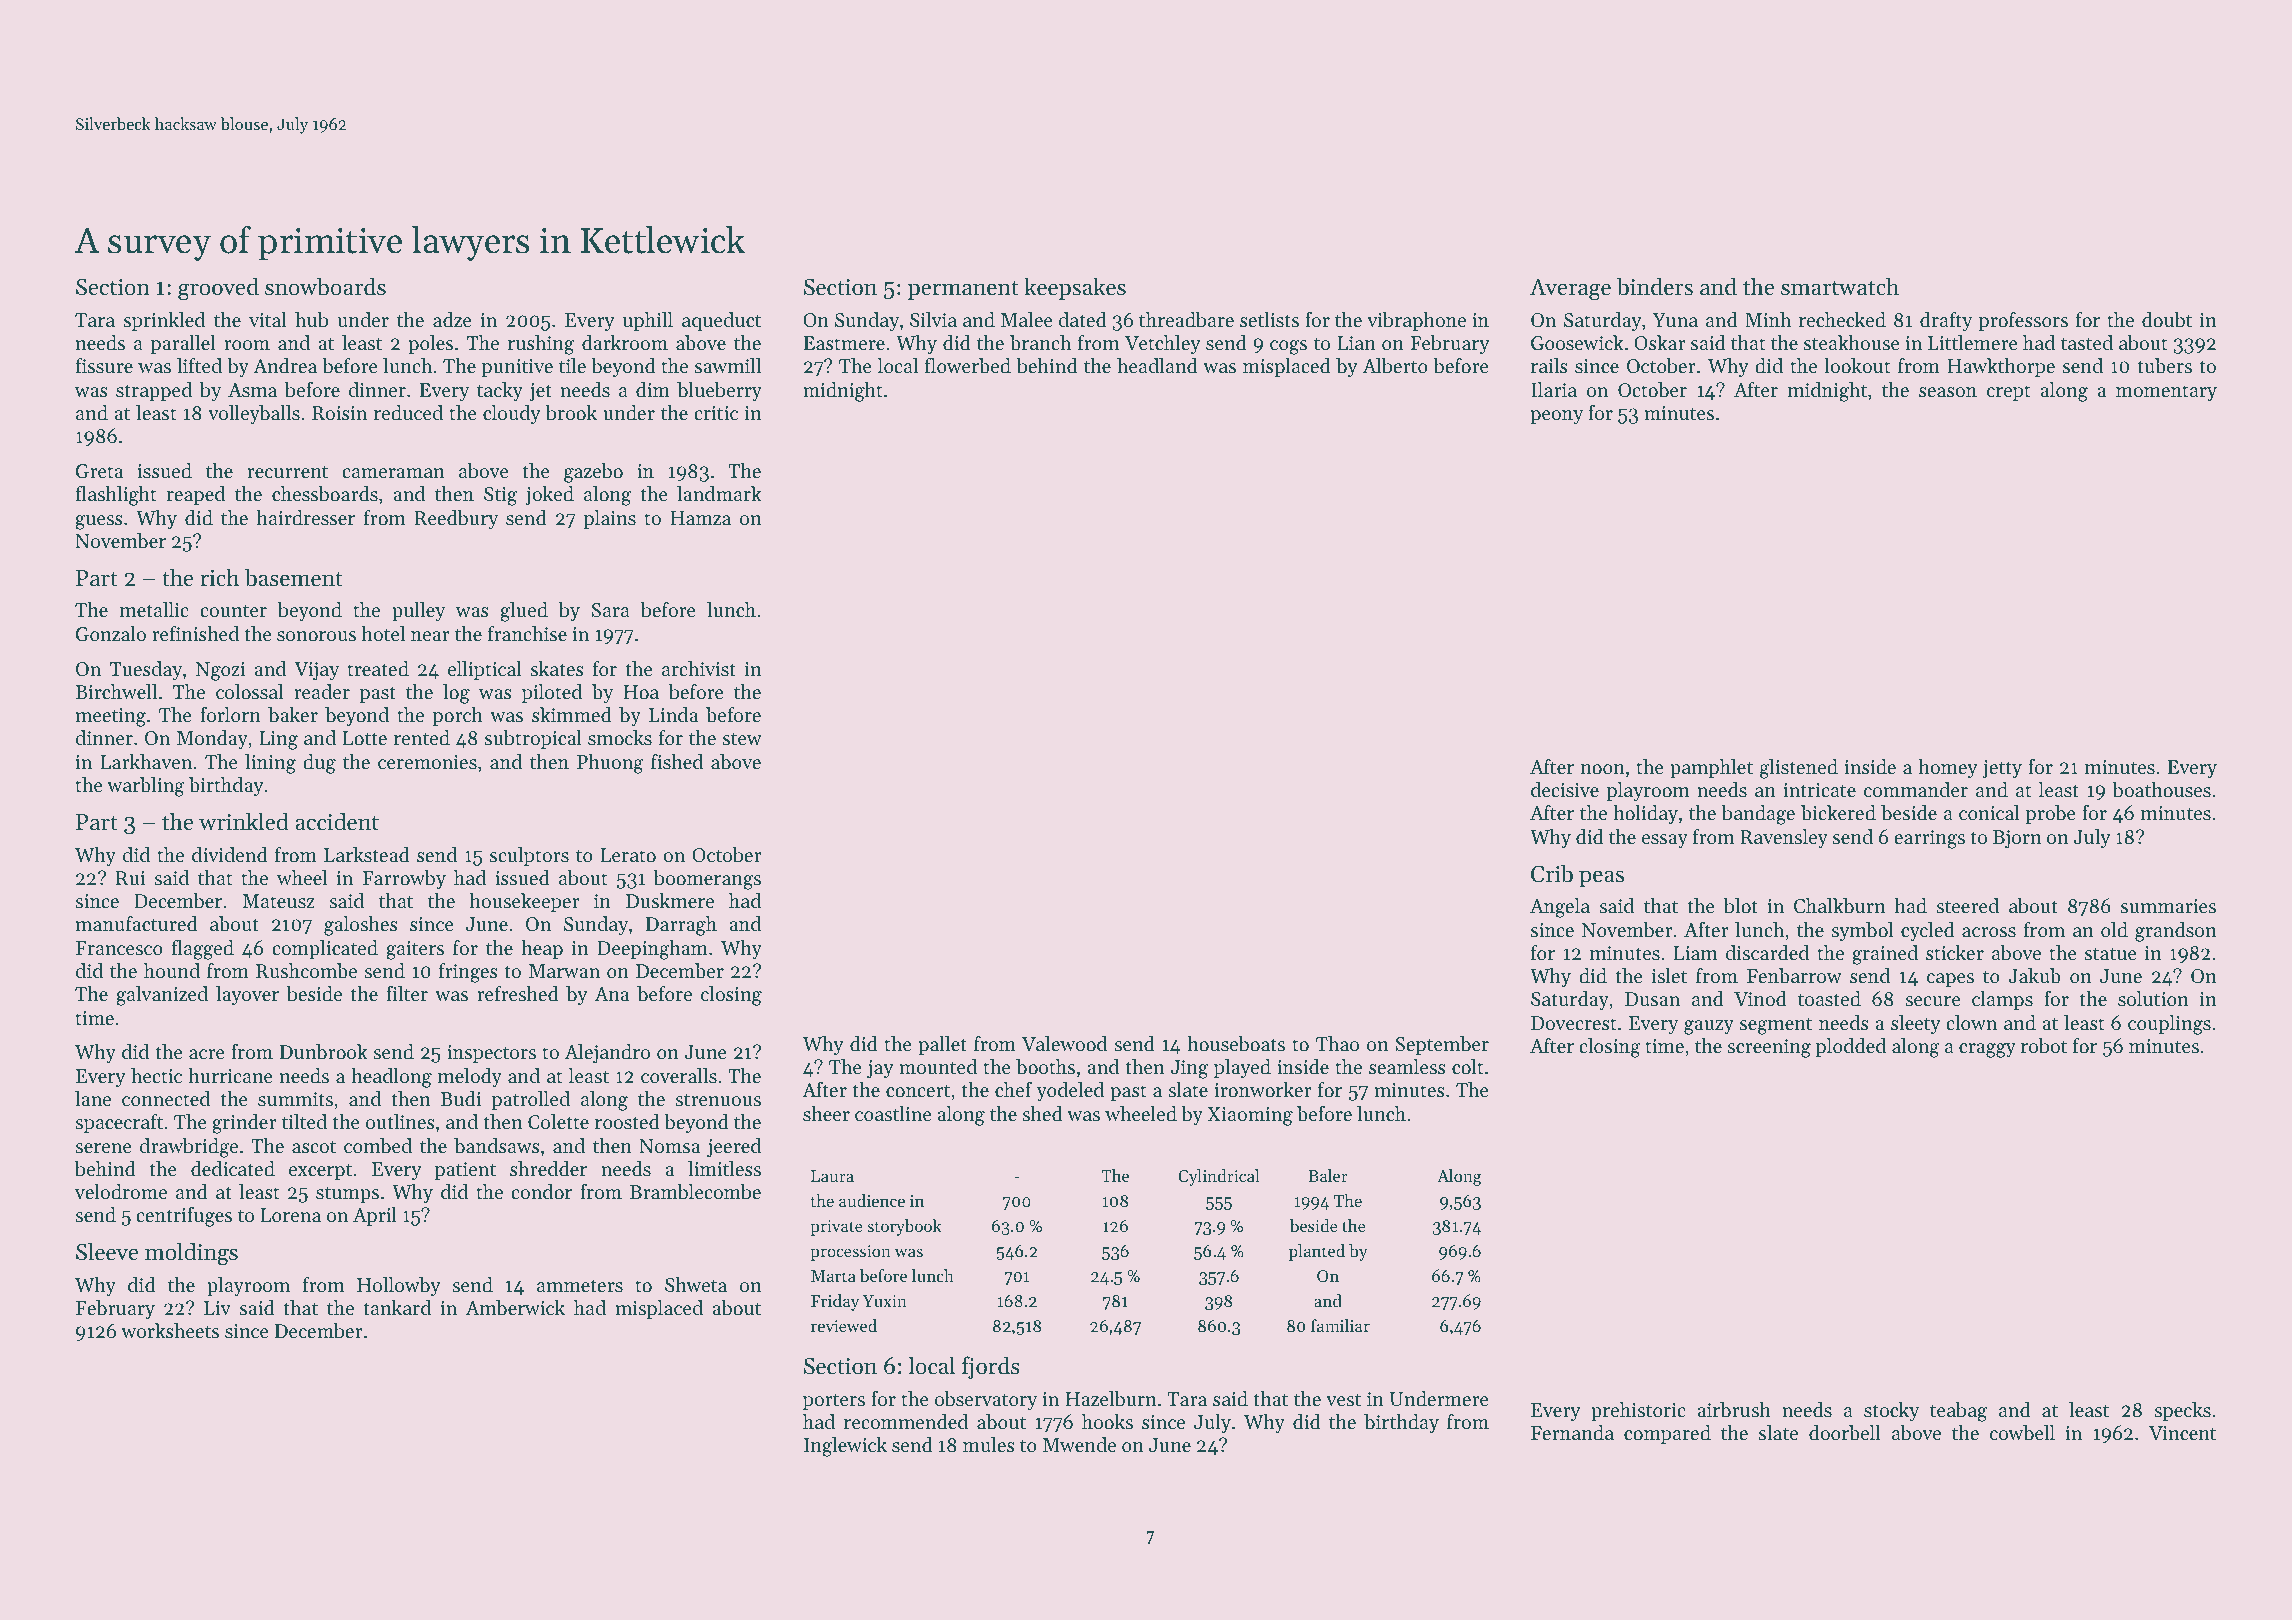  What do you see at coordinates (1552, 873) in the screenshot?
I see `Crib` at bounding box center [1552, 873].
